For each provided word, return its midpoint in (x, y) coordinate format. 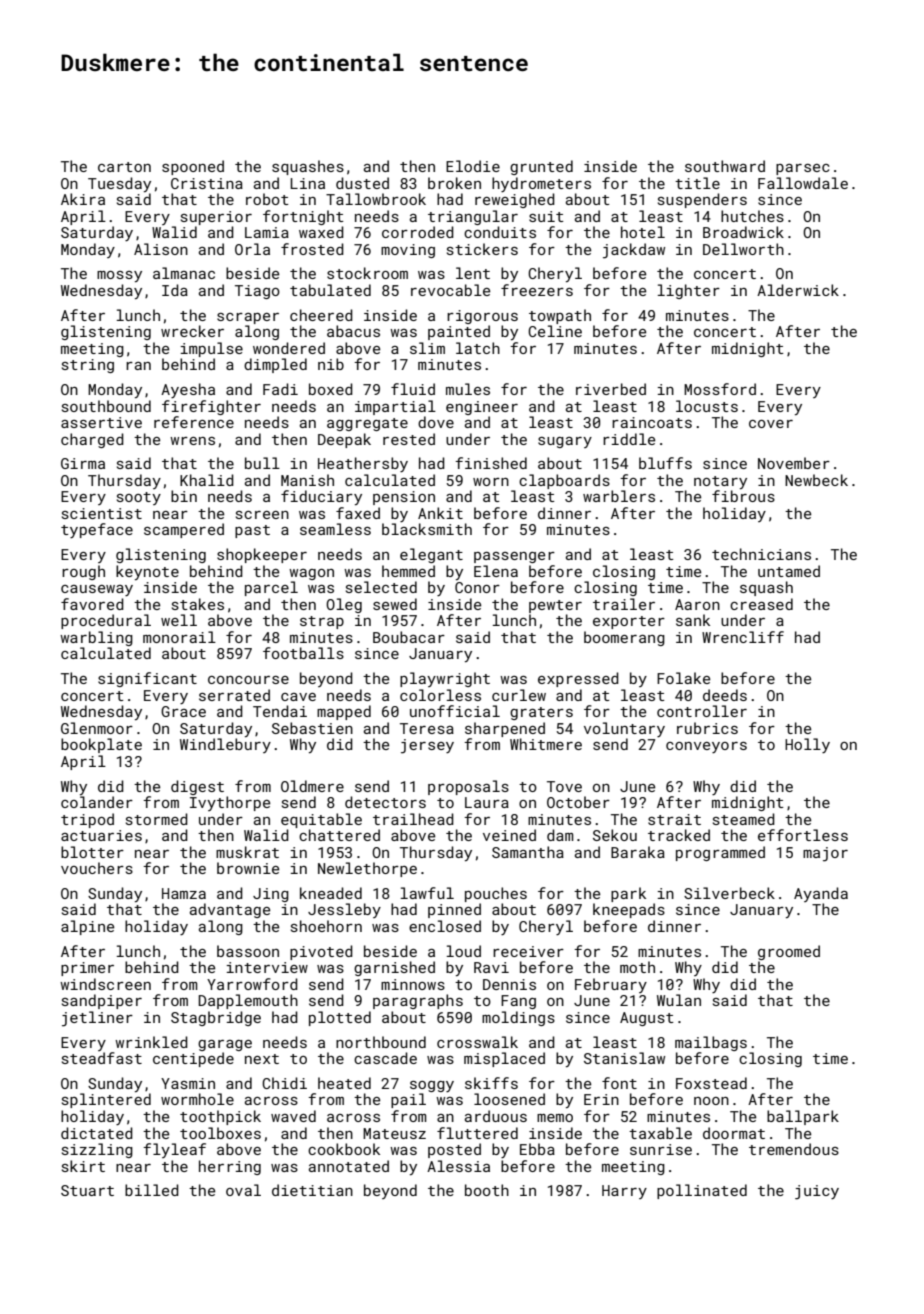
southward (725, 166)
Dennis (509, 984)
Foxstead (711, 1083)
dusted (362, 183)
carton (124, 167)
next (262, 1059)
